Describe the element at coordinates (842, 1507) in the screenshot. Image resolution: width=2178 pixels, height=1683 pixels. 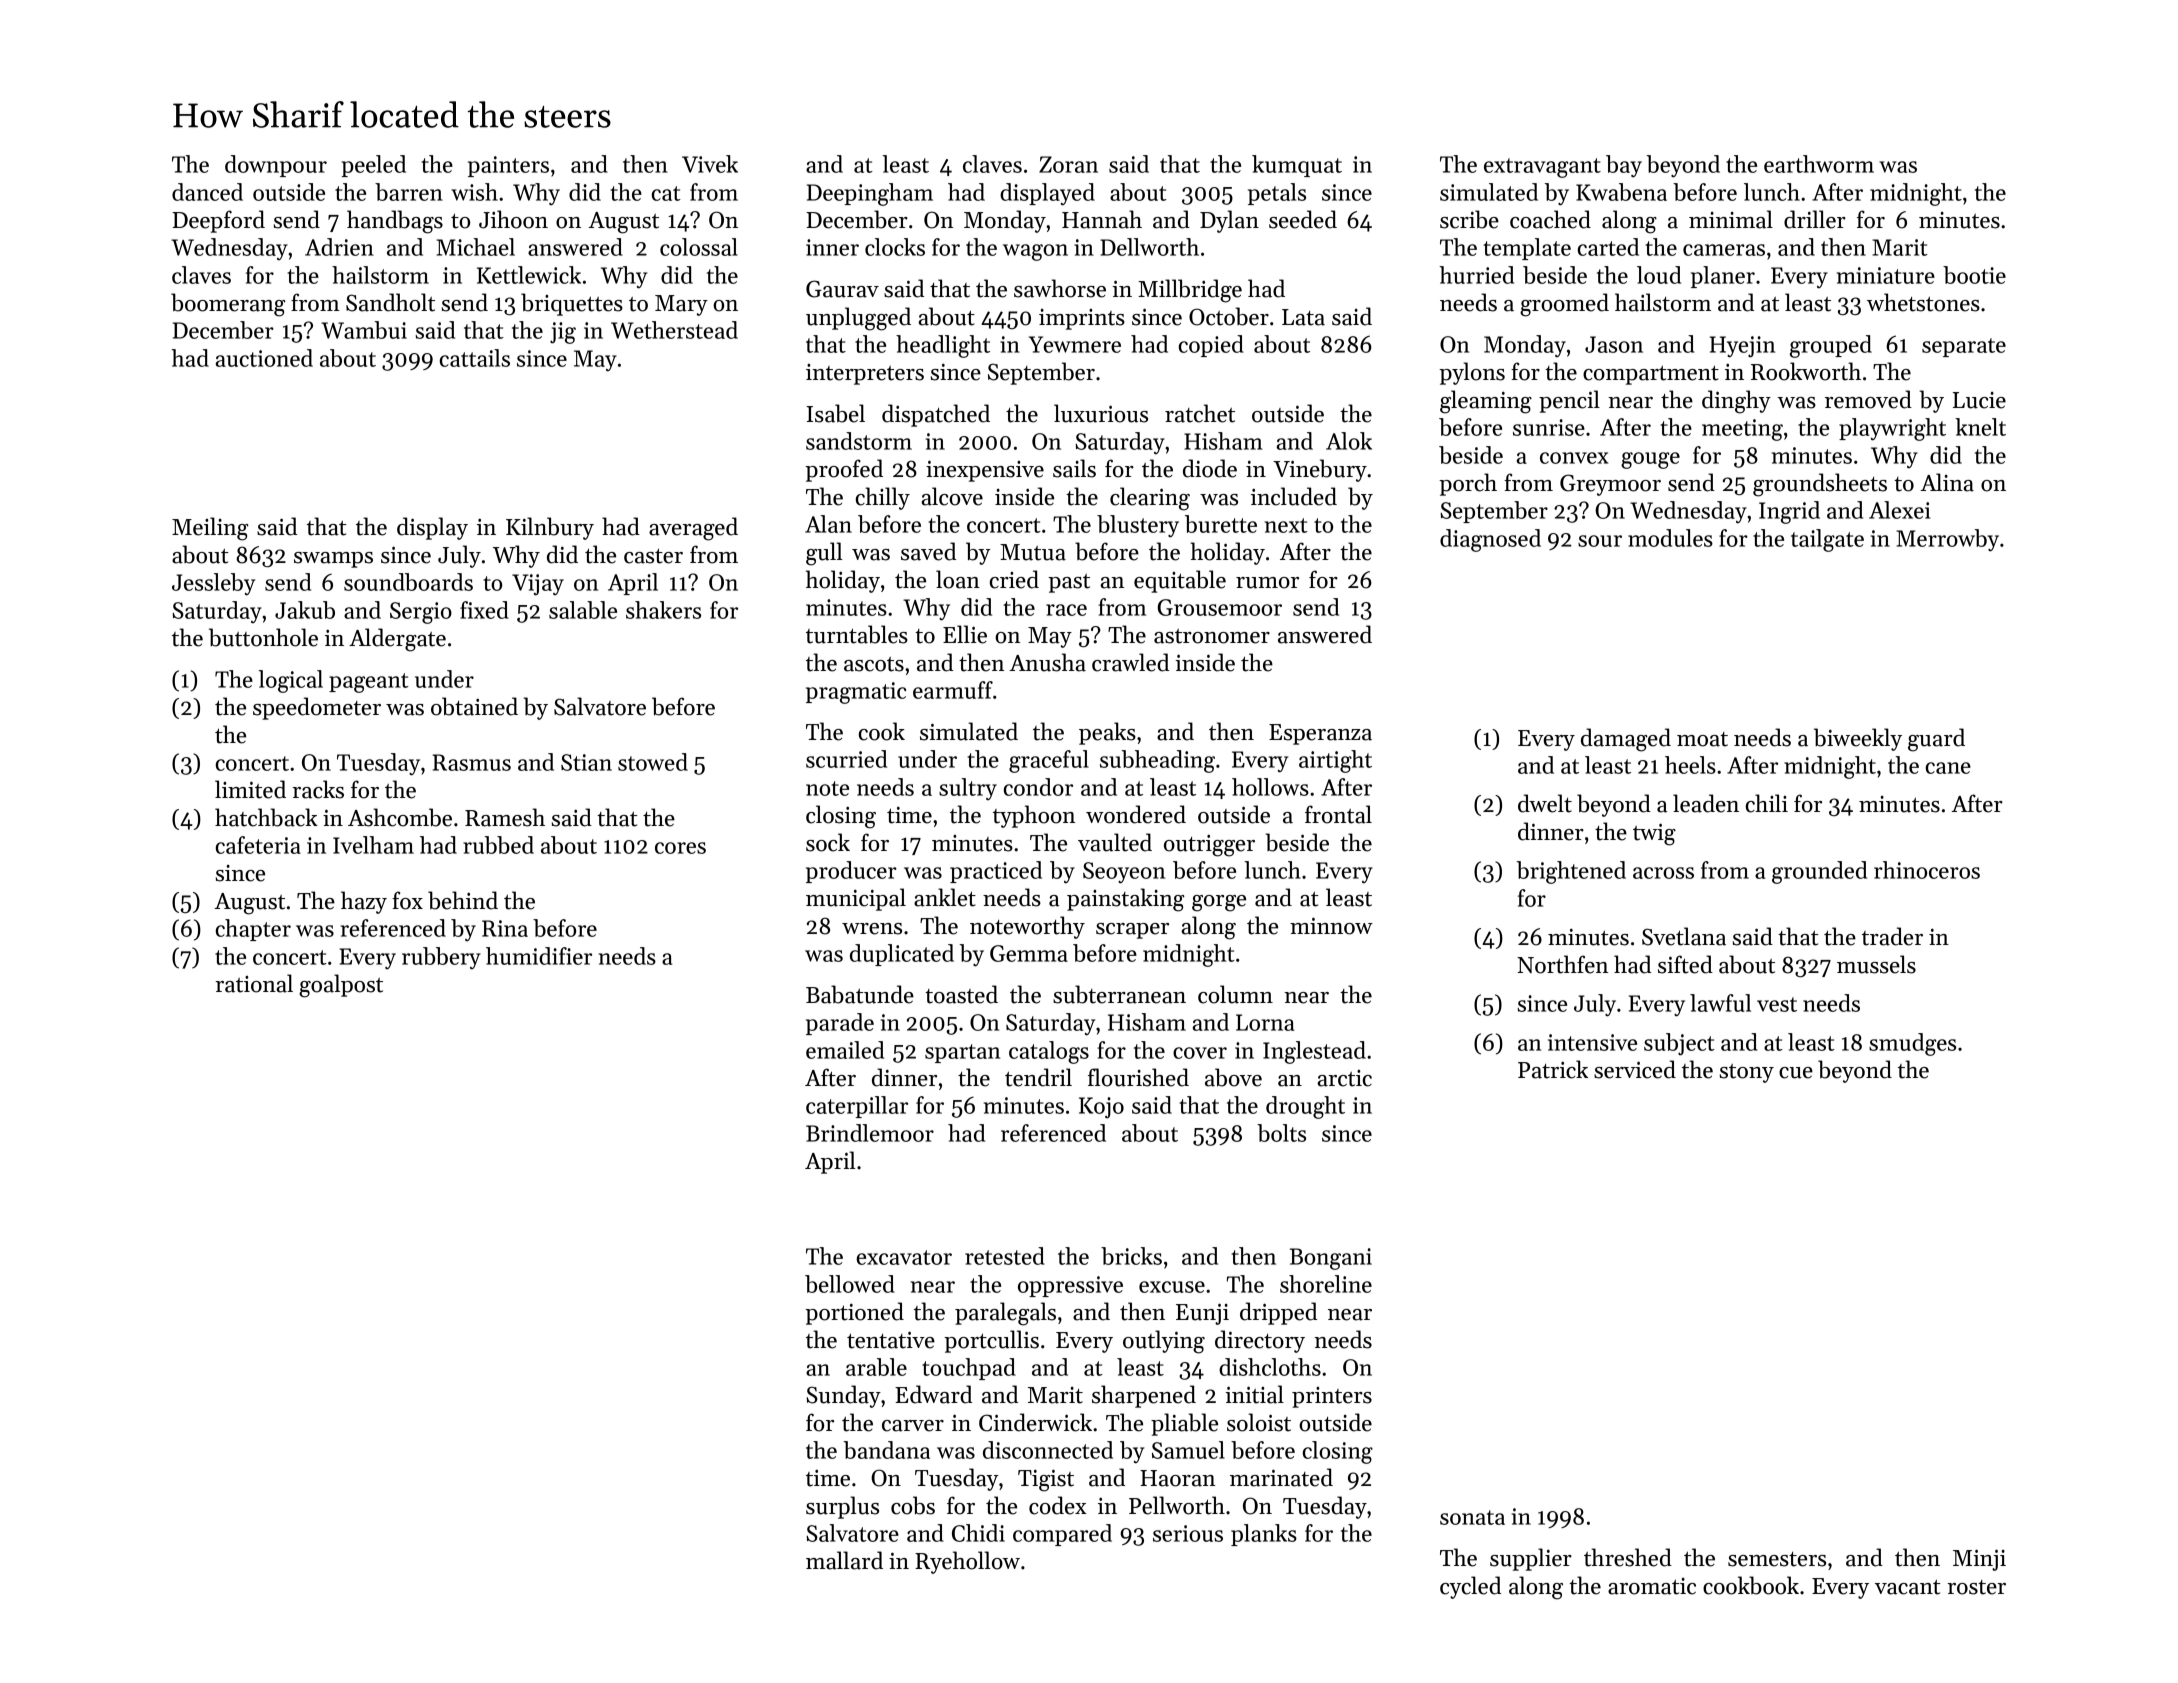
I see `surplus` at that location.
